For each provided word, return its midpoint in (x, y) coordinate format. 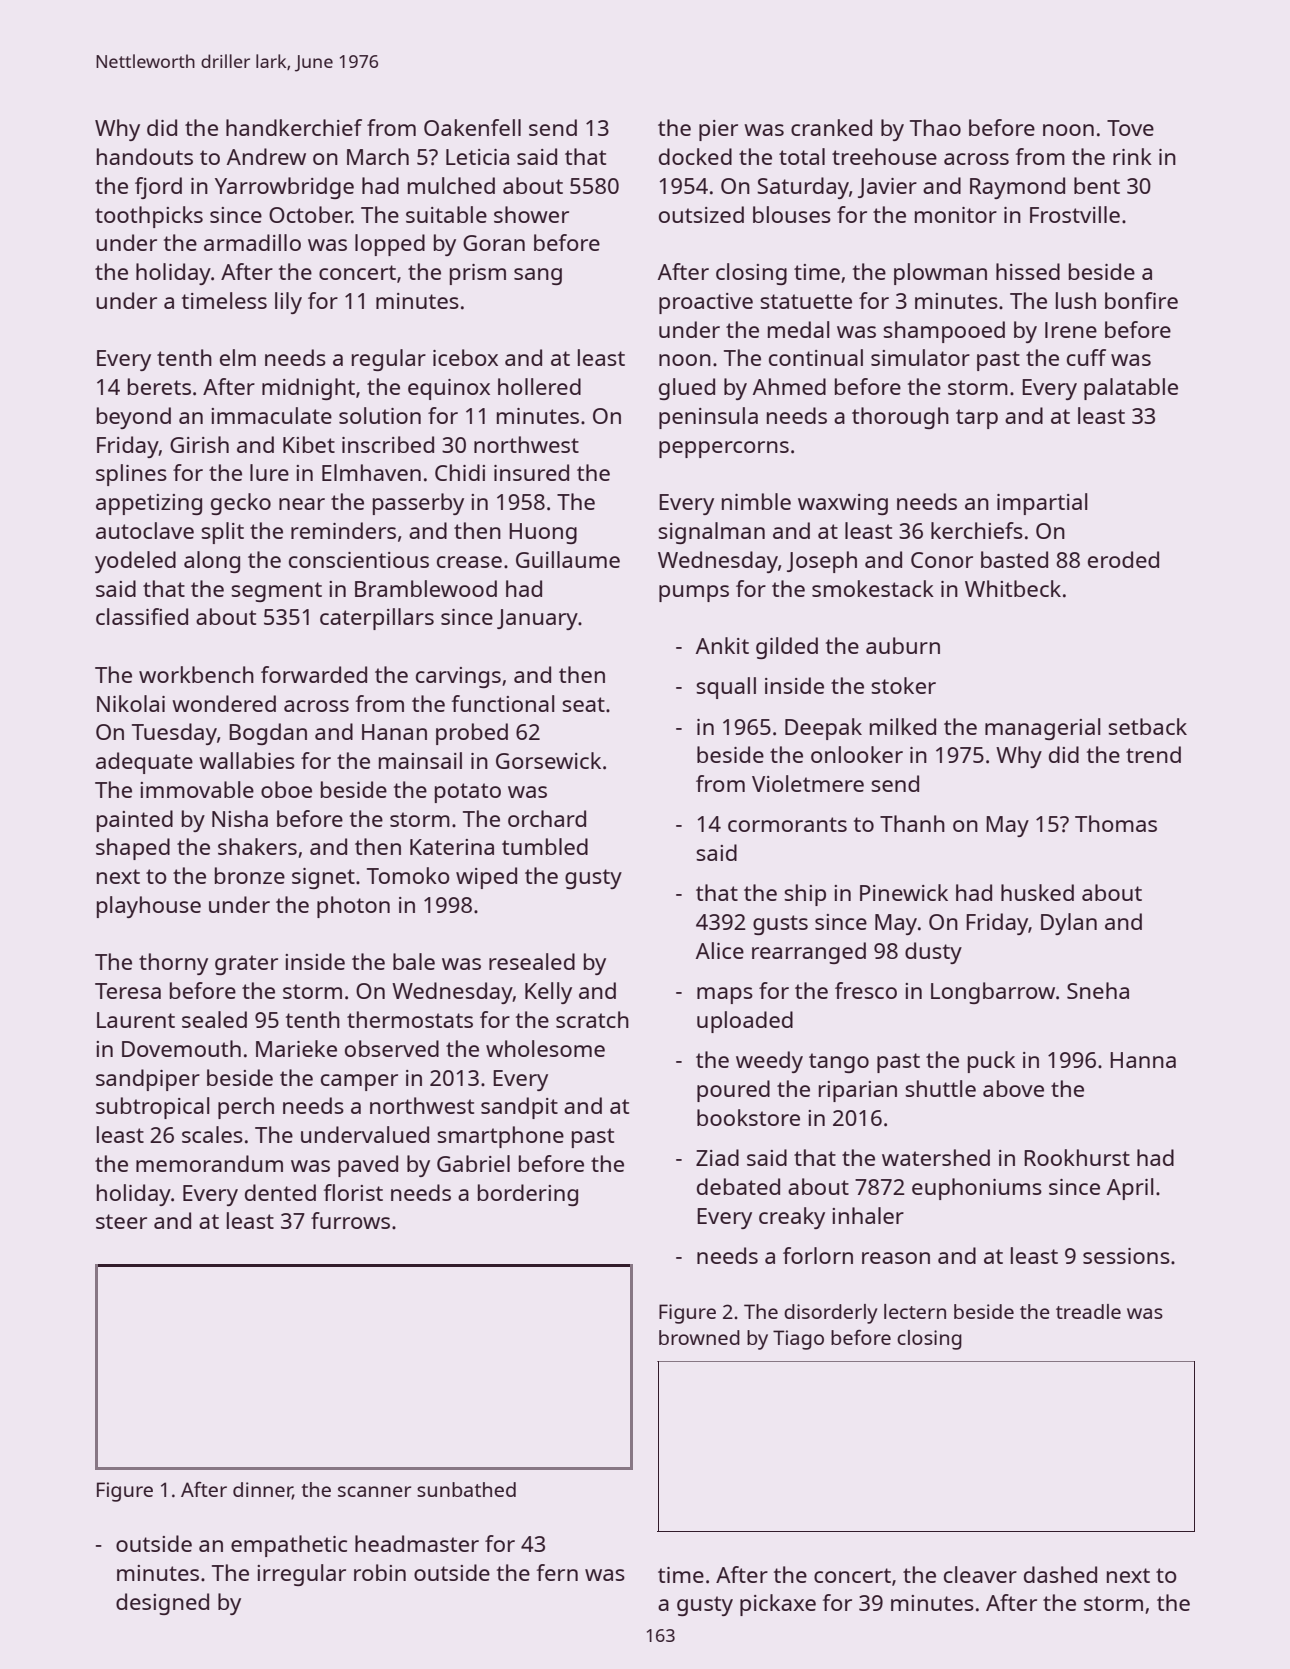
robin (380, 1572)
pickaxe (778, 1605)
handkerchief (294, 127)
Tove (1130, 128)
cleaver (980, 1574)
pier (718, 130)
